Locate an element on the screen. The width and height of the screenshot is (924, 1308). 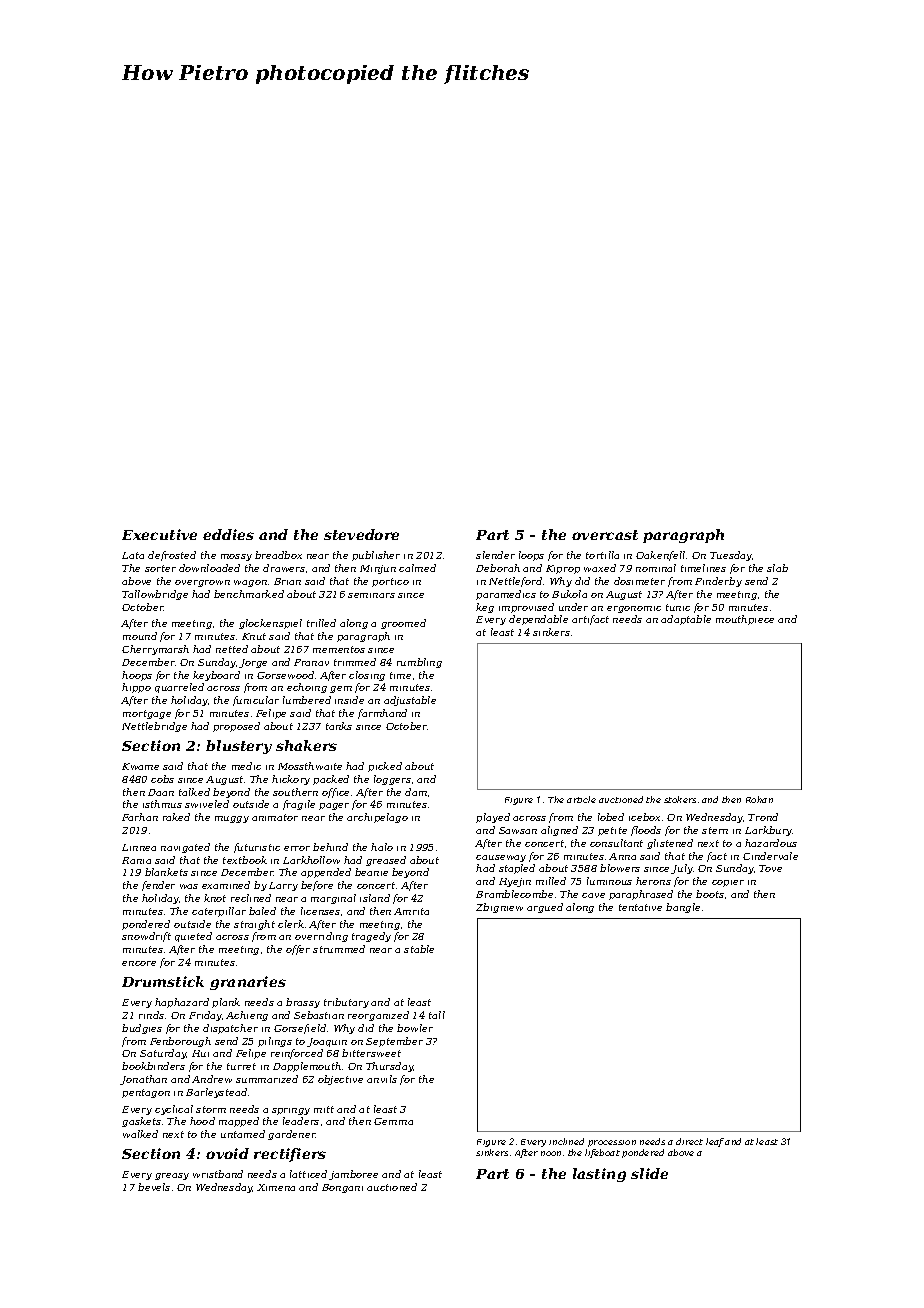
September is located at coordinates (394, 1042).
